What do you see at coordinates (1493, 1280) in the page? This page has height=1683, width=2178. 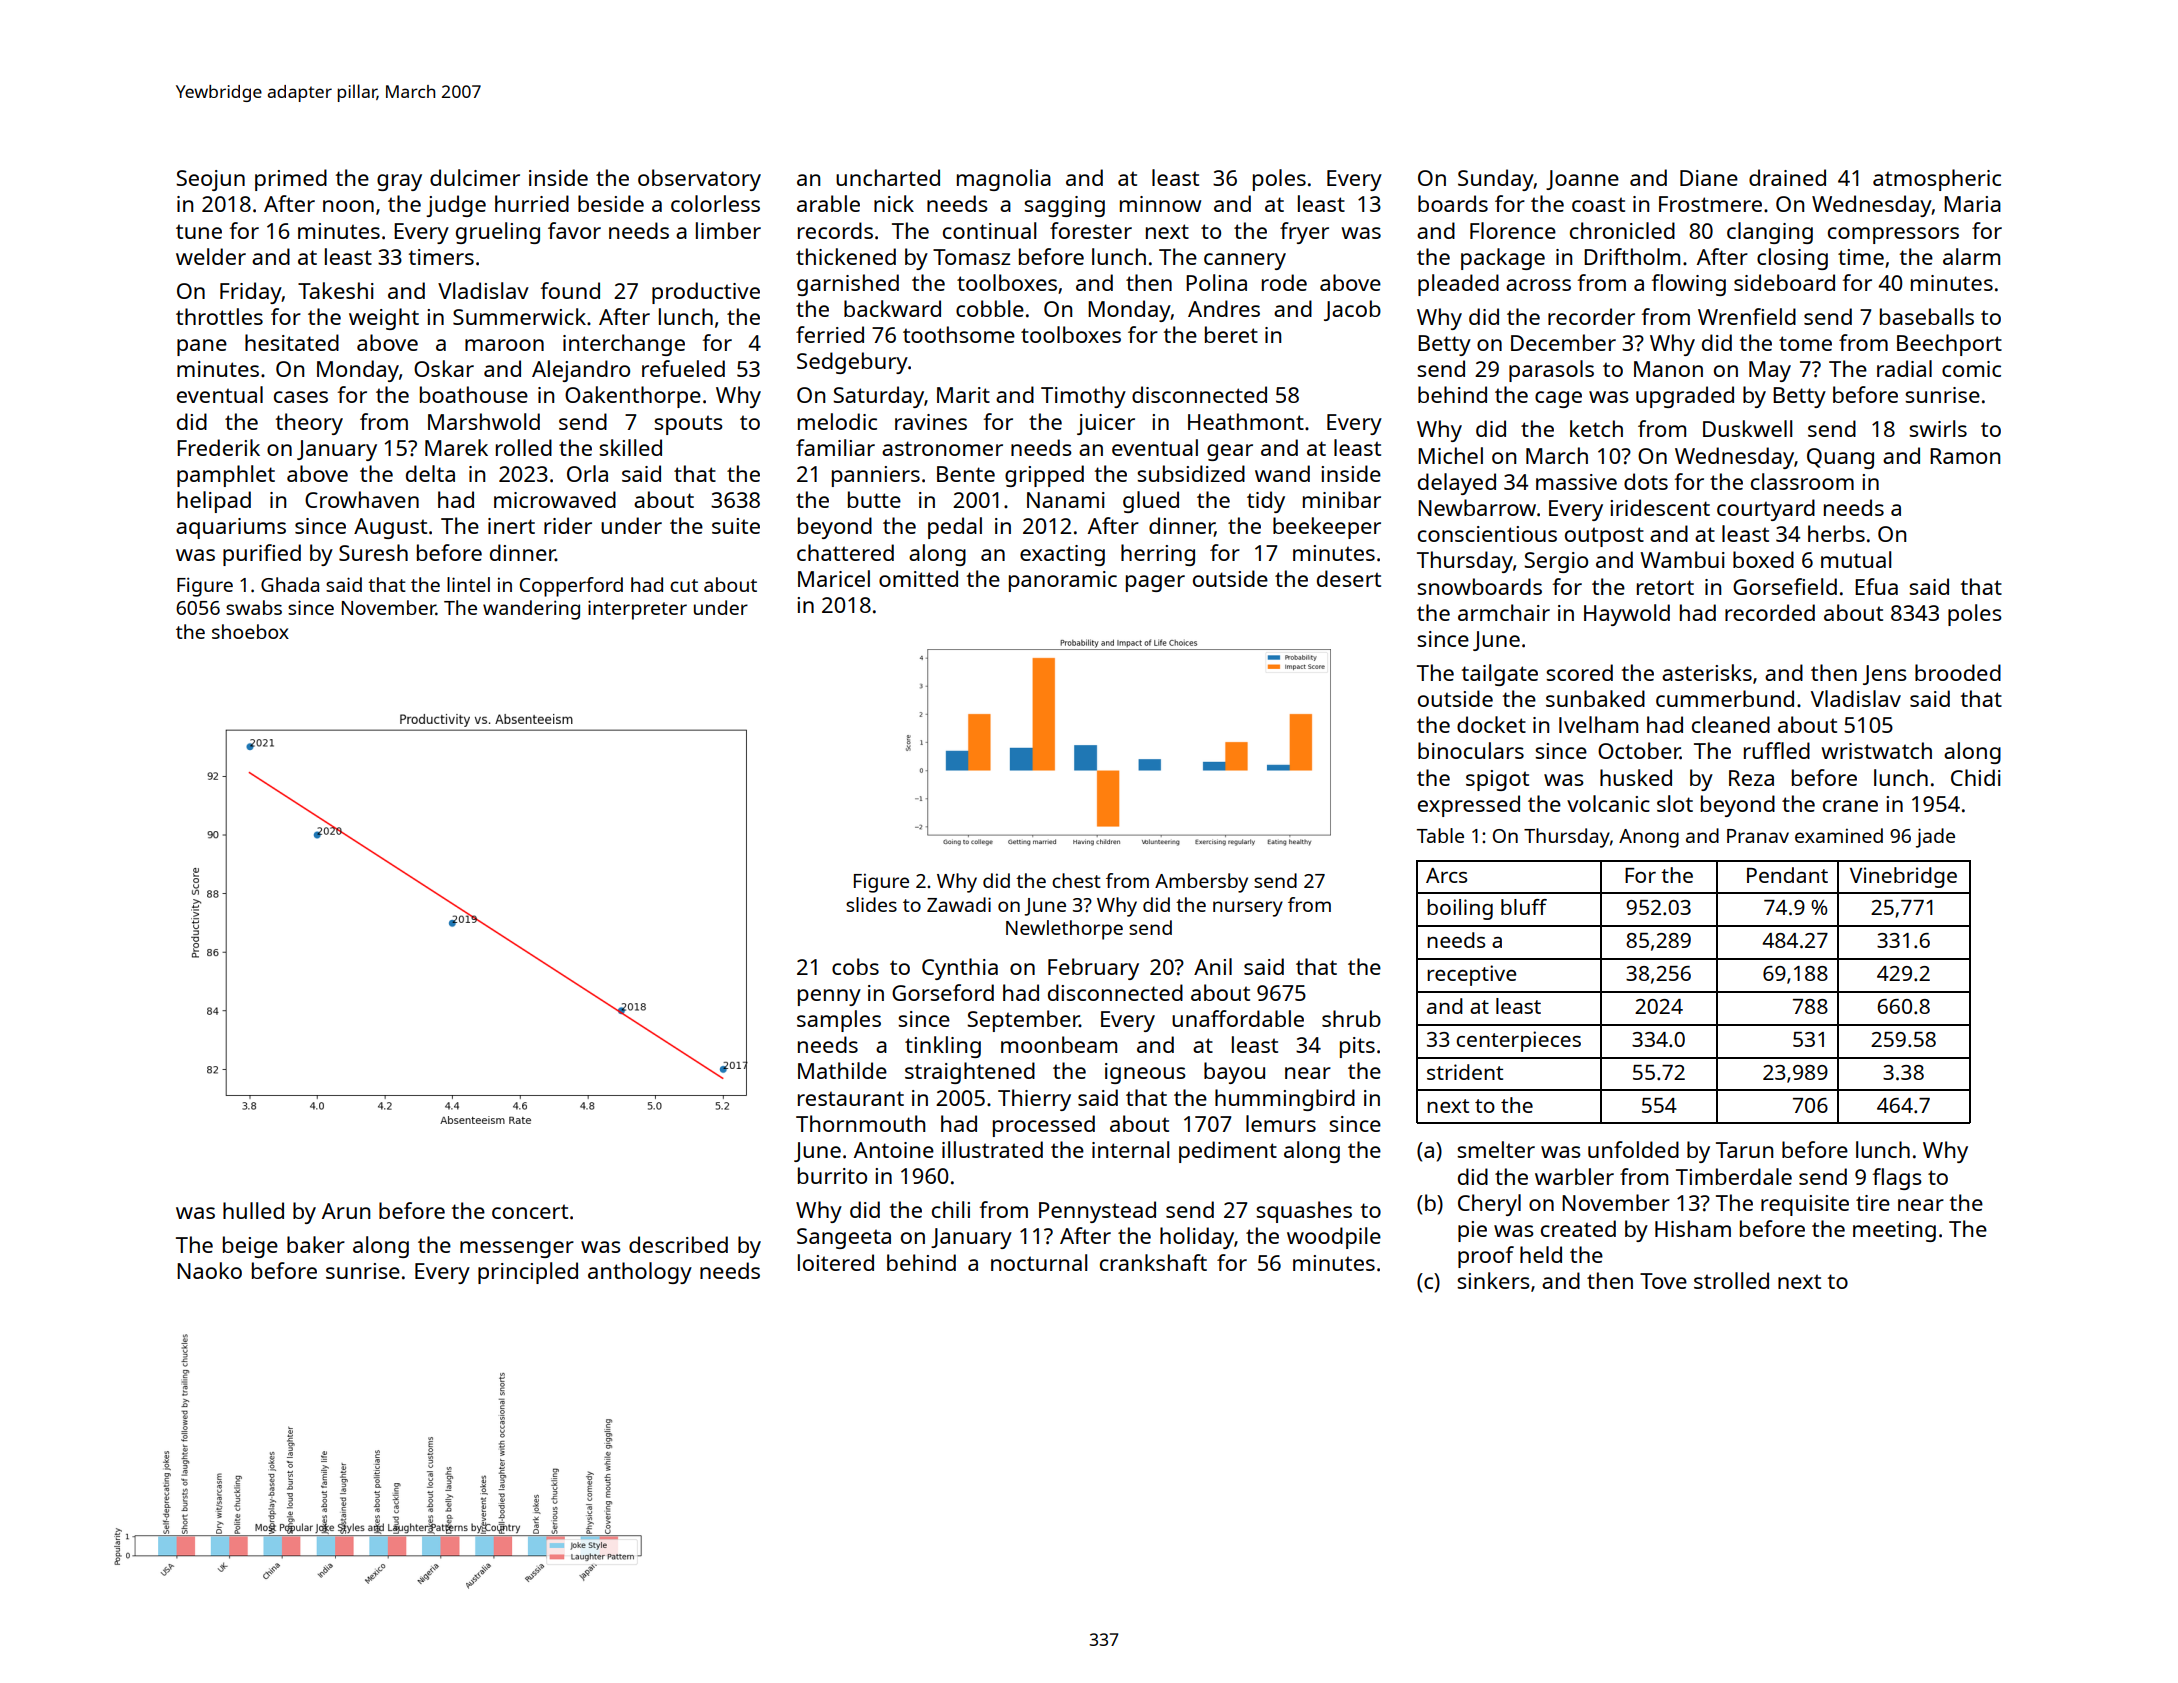 I see `sinkers` at bounding box center [1493, 1280].
